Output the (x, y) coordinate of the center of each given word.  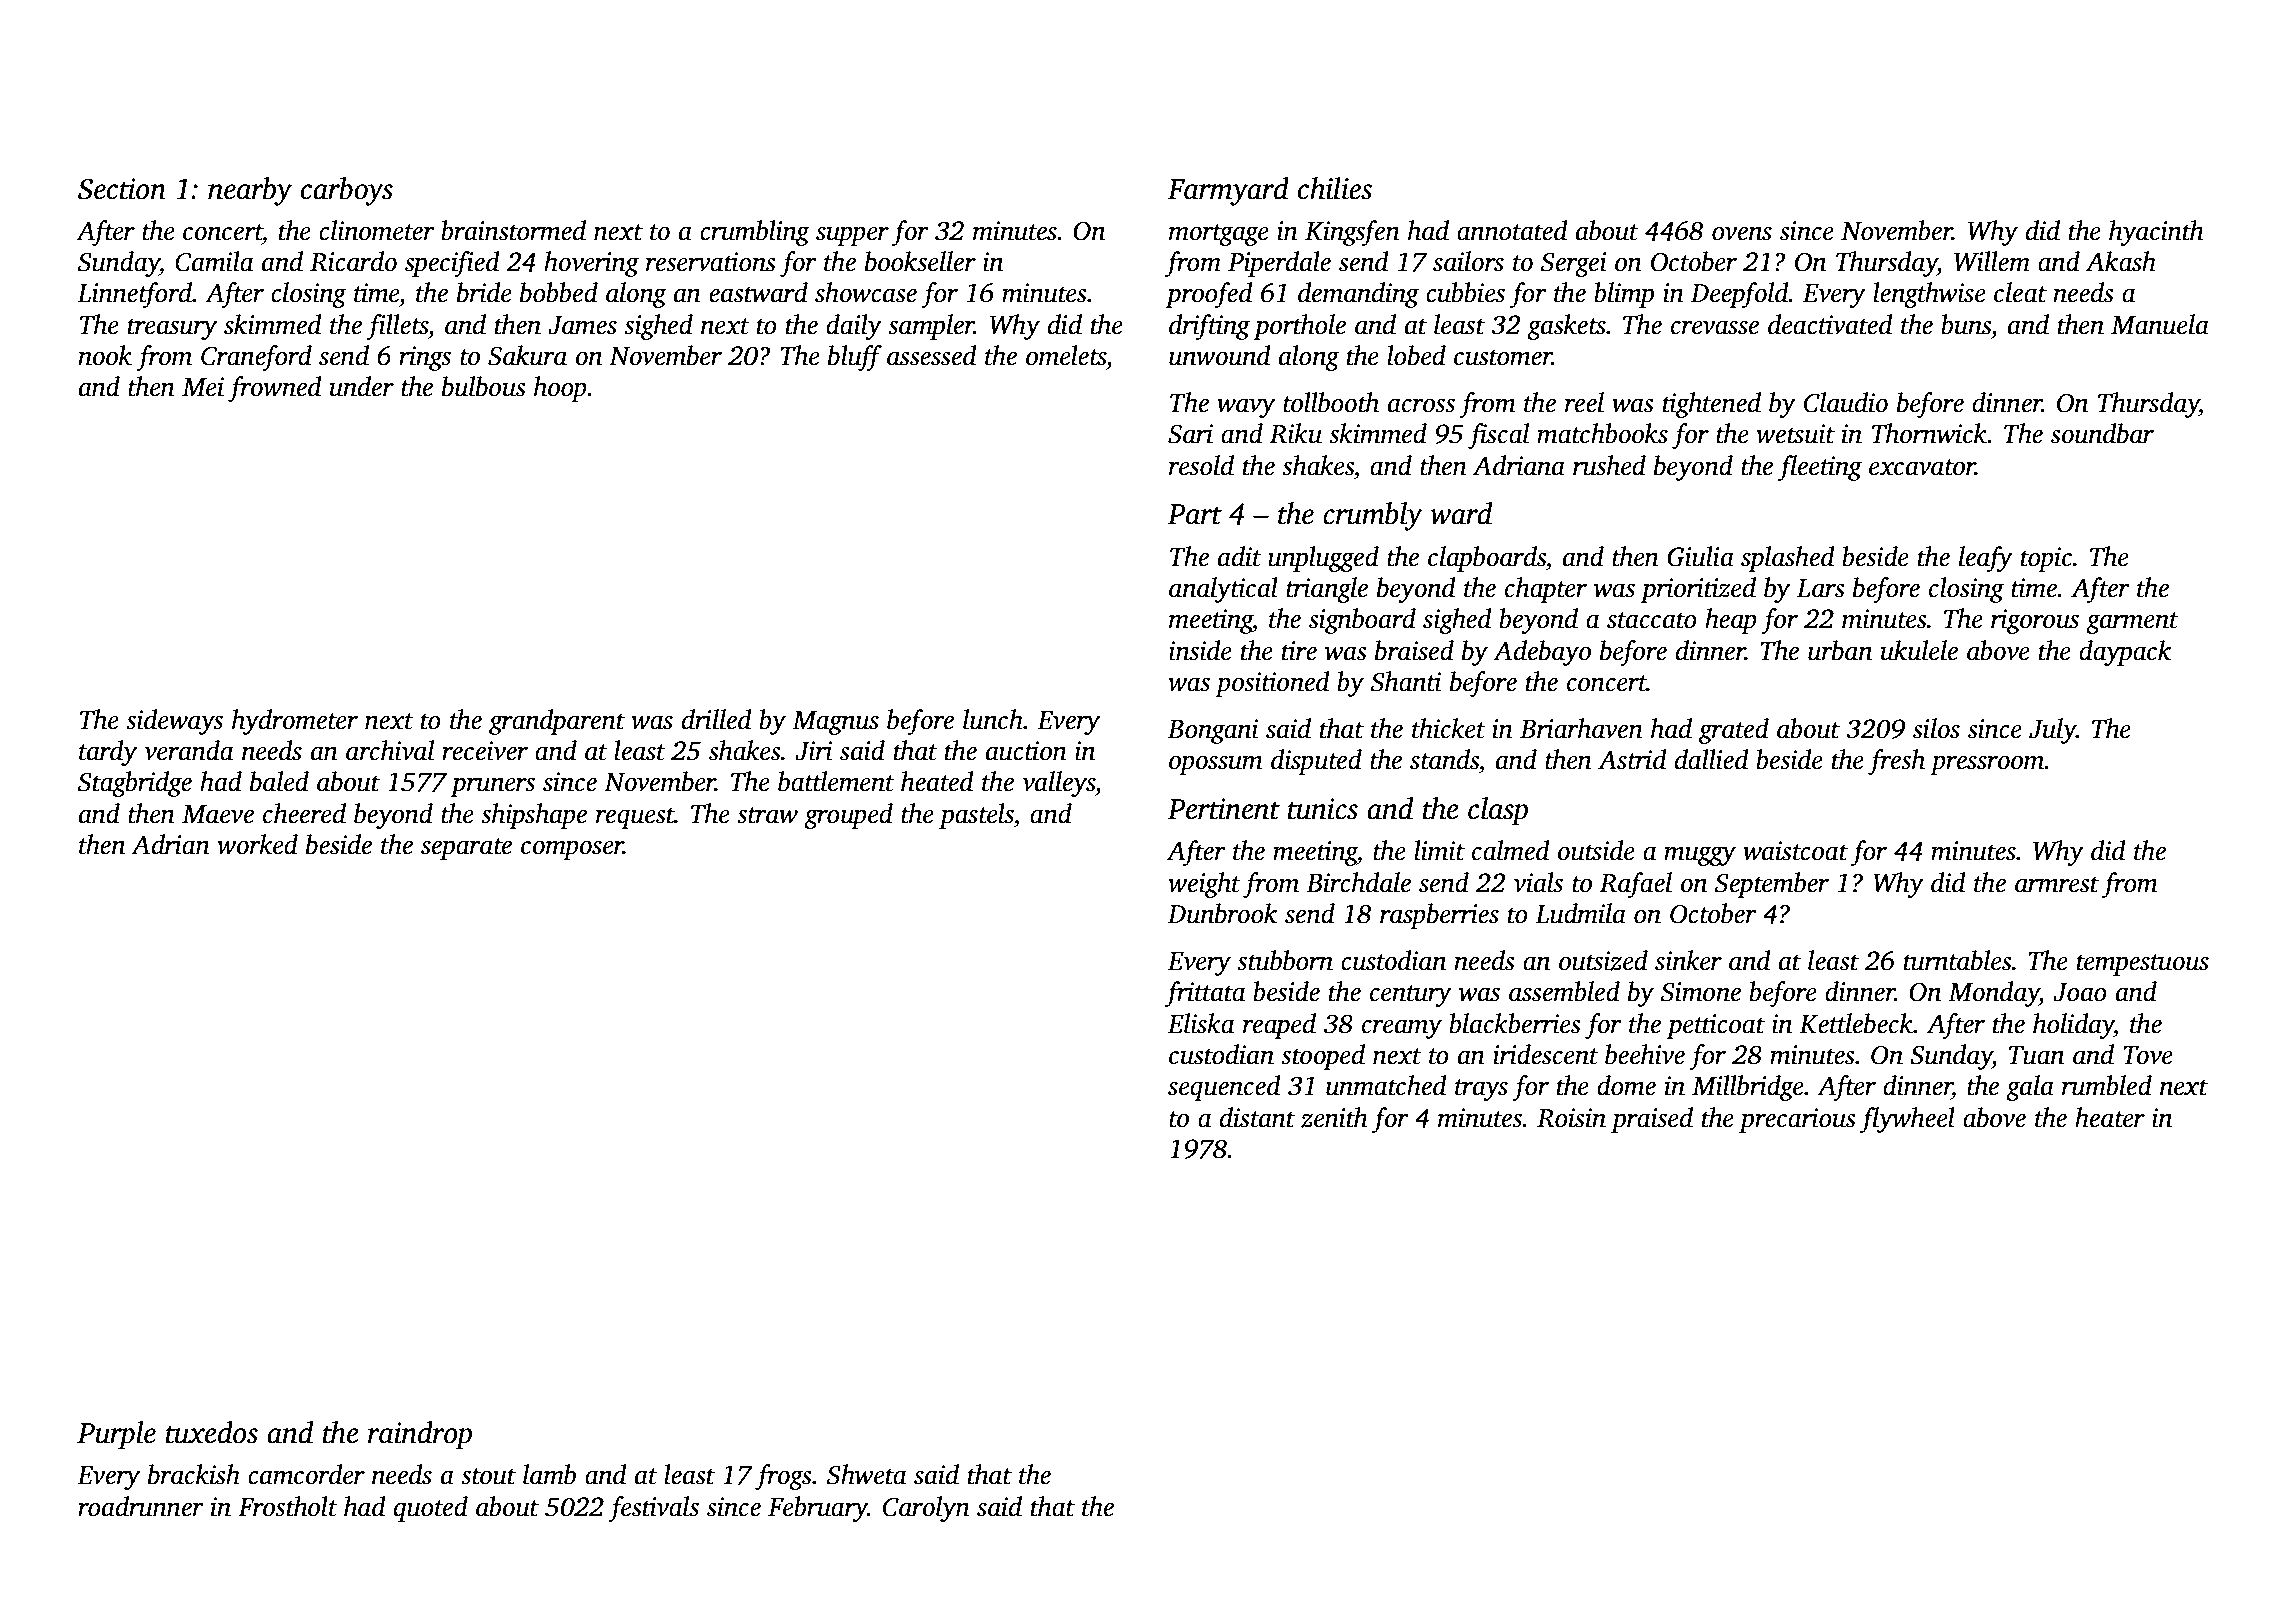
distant (1257, 1117)
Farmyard (1228, 191)
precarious (1797, 1120)
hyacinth (2156, 233)
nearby (250, 191)
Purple (116, 1435)
